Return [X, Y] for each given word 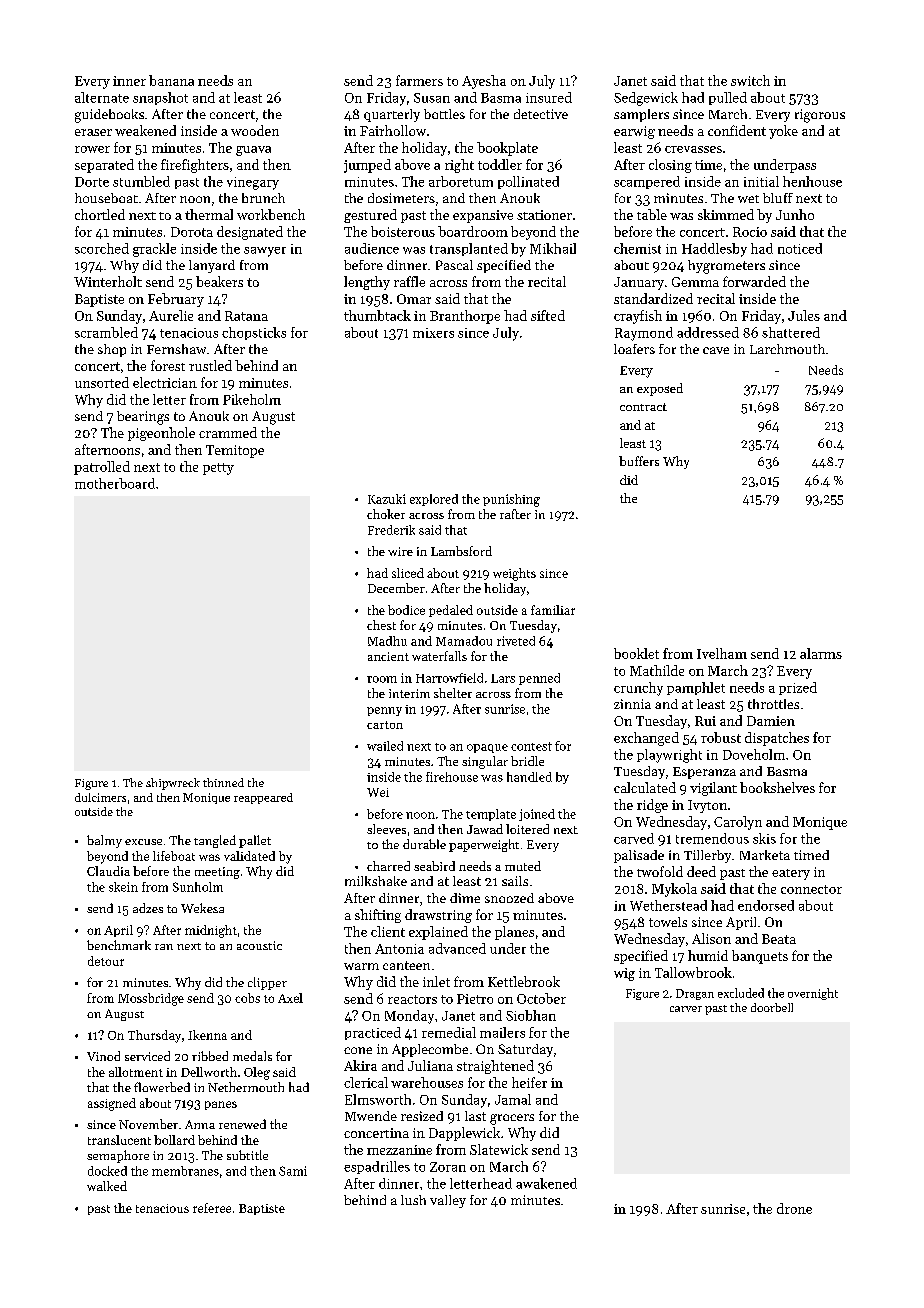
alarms [821, 653]
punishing [511, 500]
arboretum [461, 181]
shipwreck [173, 784]
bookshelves [777, 787]
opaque [487, 748]
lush [413, 1200]
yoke [783, 132]
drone [794, 1208]
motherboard [115, 483]
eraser [93, 132]
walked [107, 1186]
